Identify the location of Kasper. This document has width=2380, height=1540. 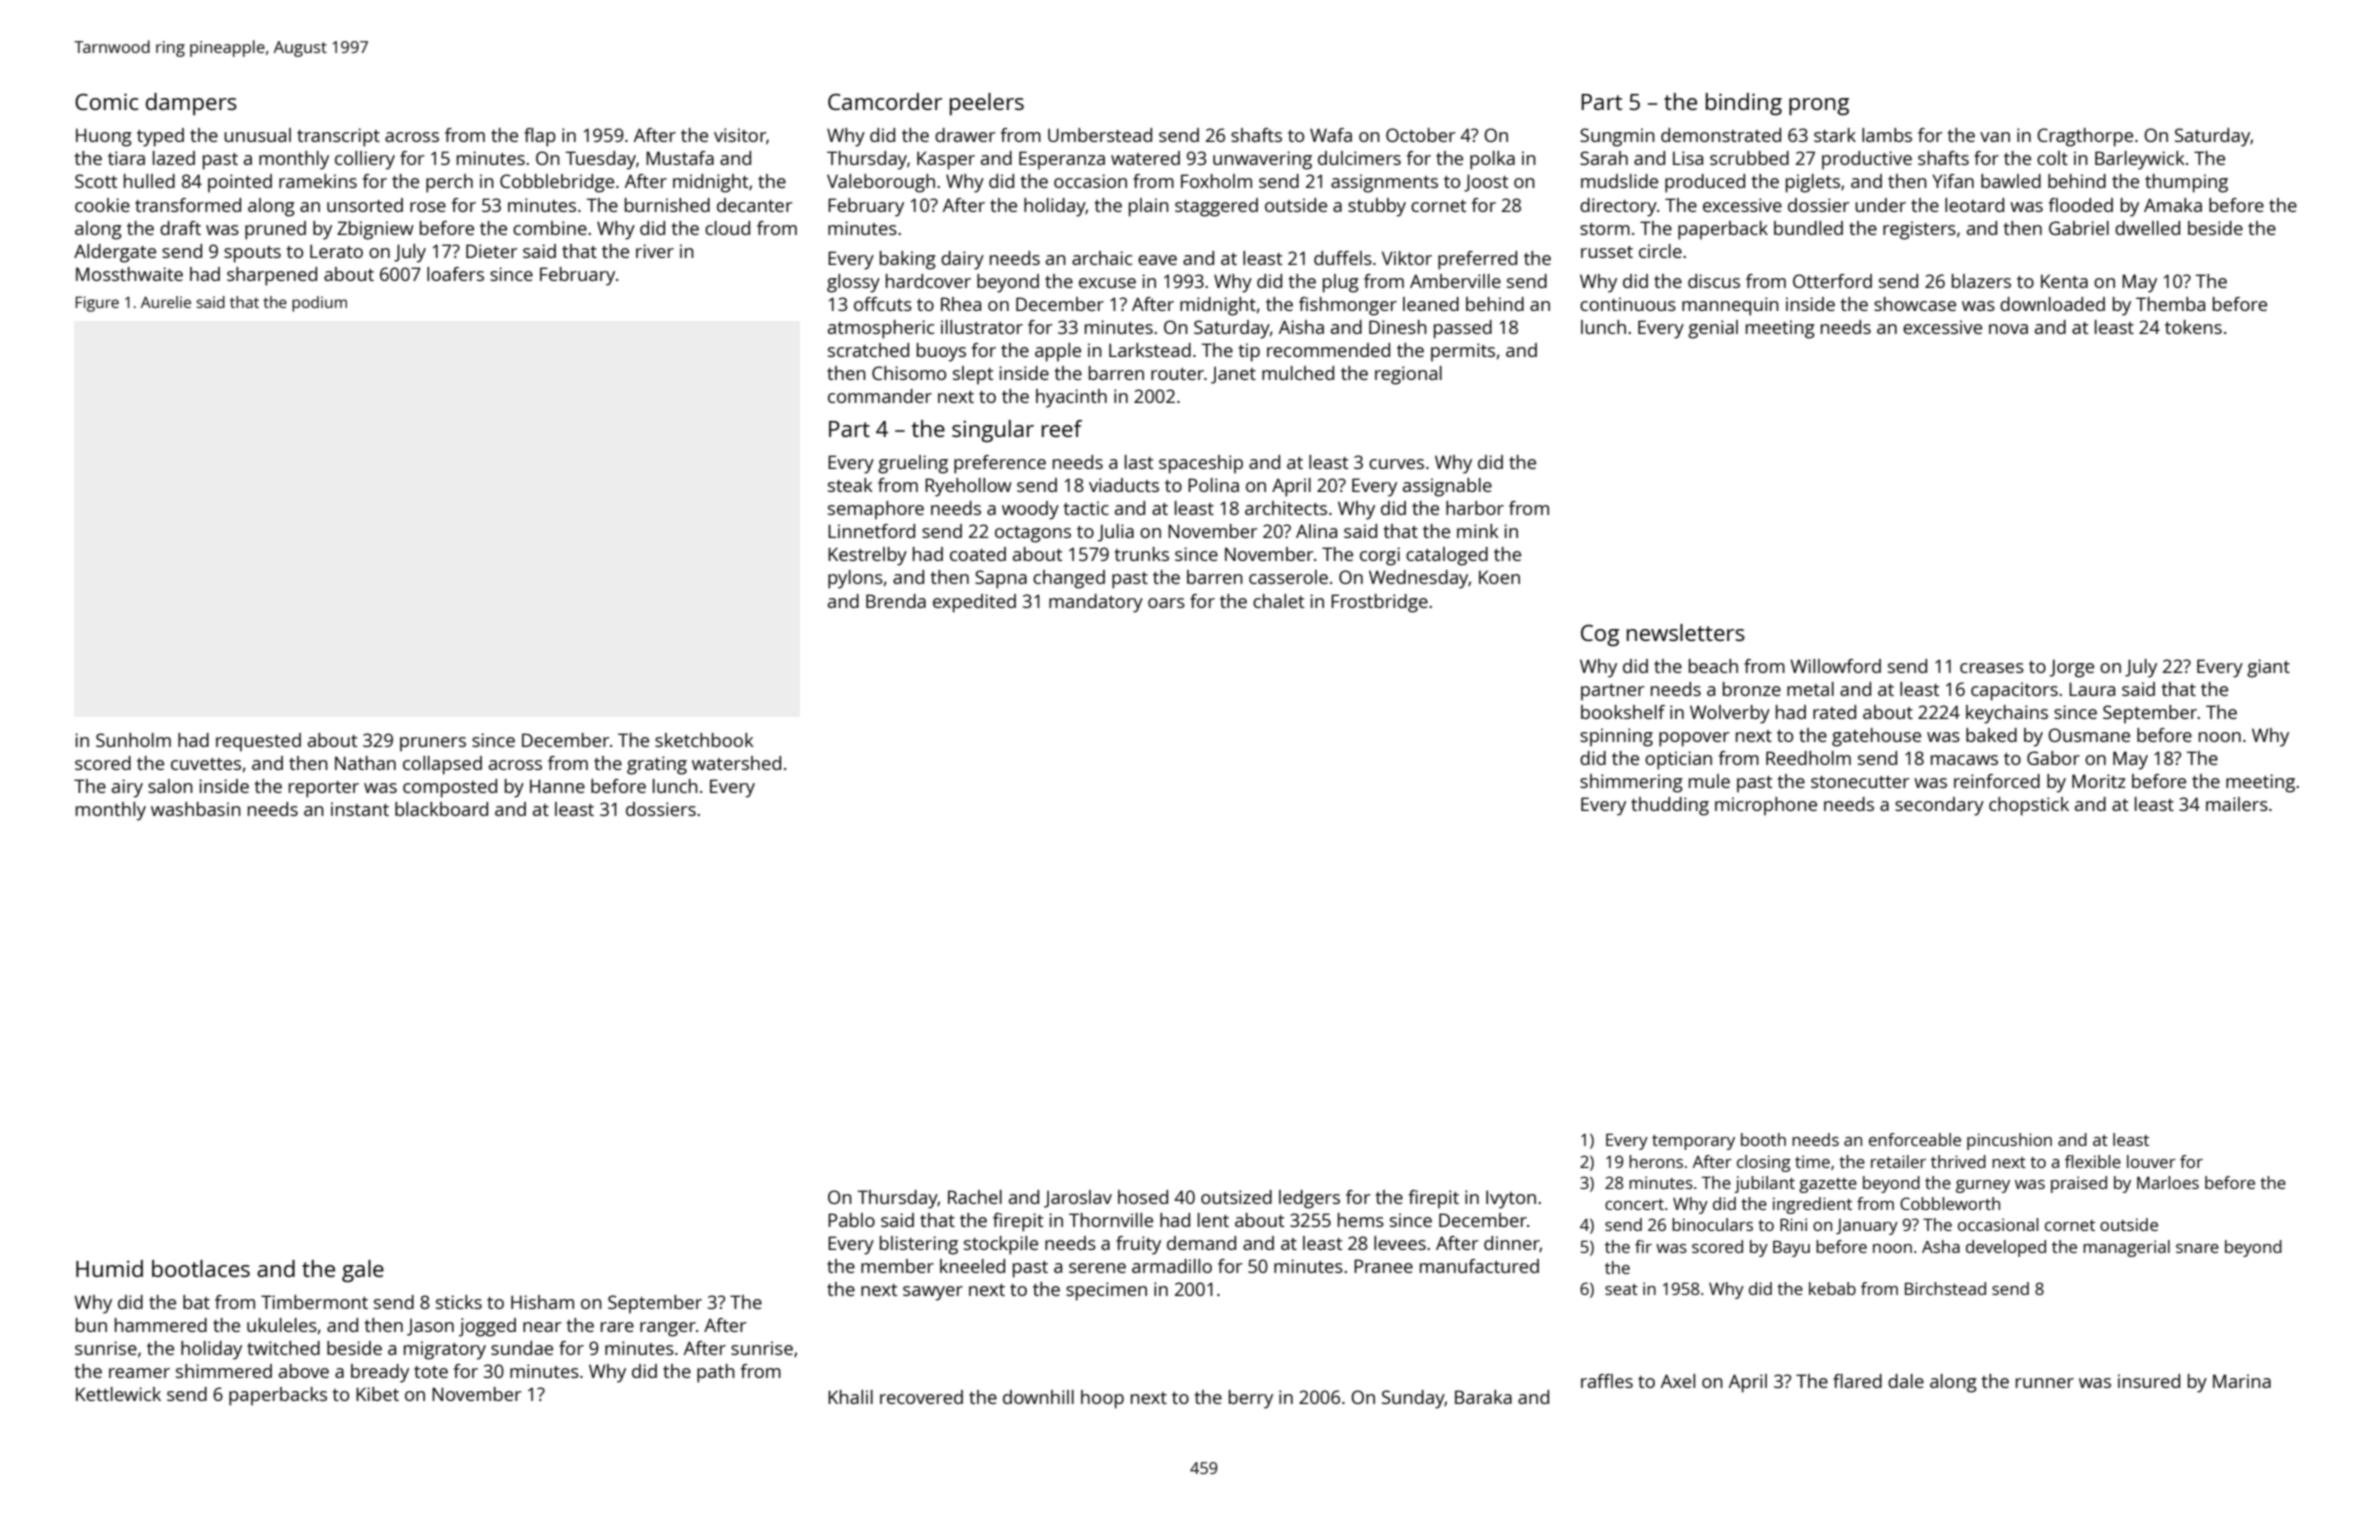
(946, 160).
